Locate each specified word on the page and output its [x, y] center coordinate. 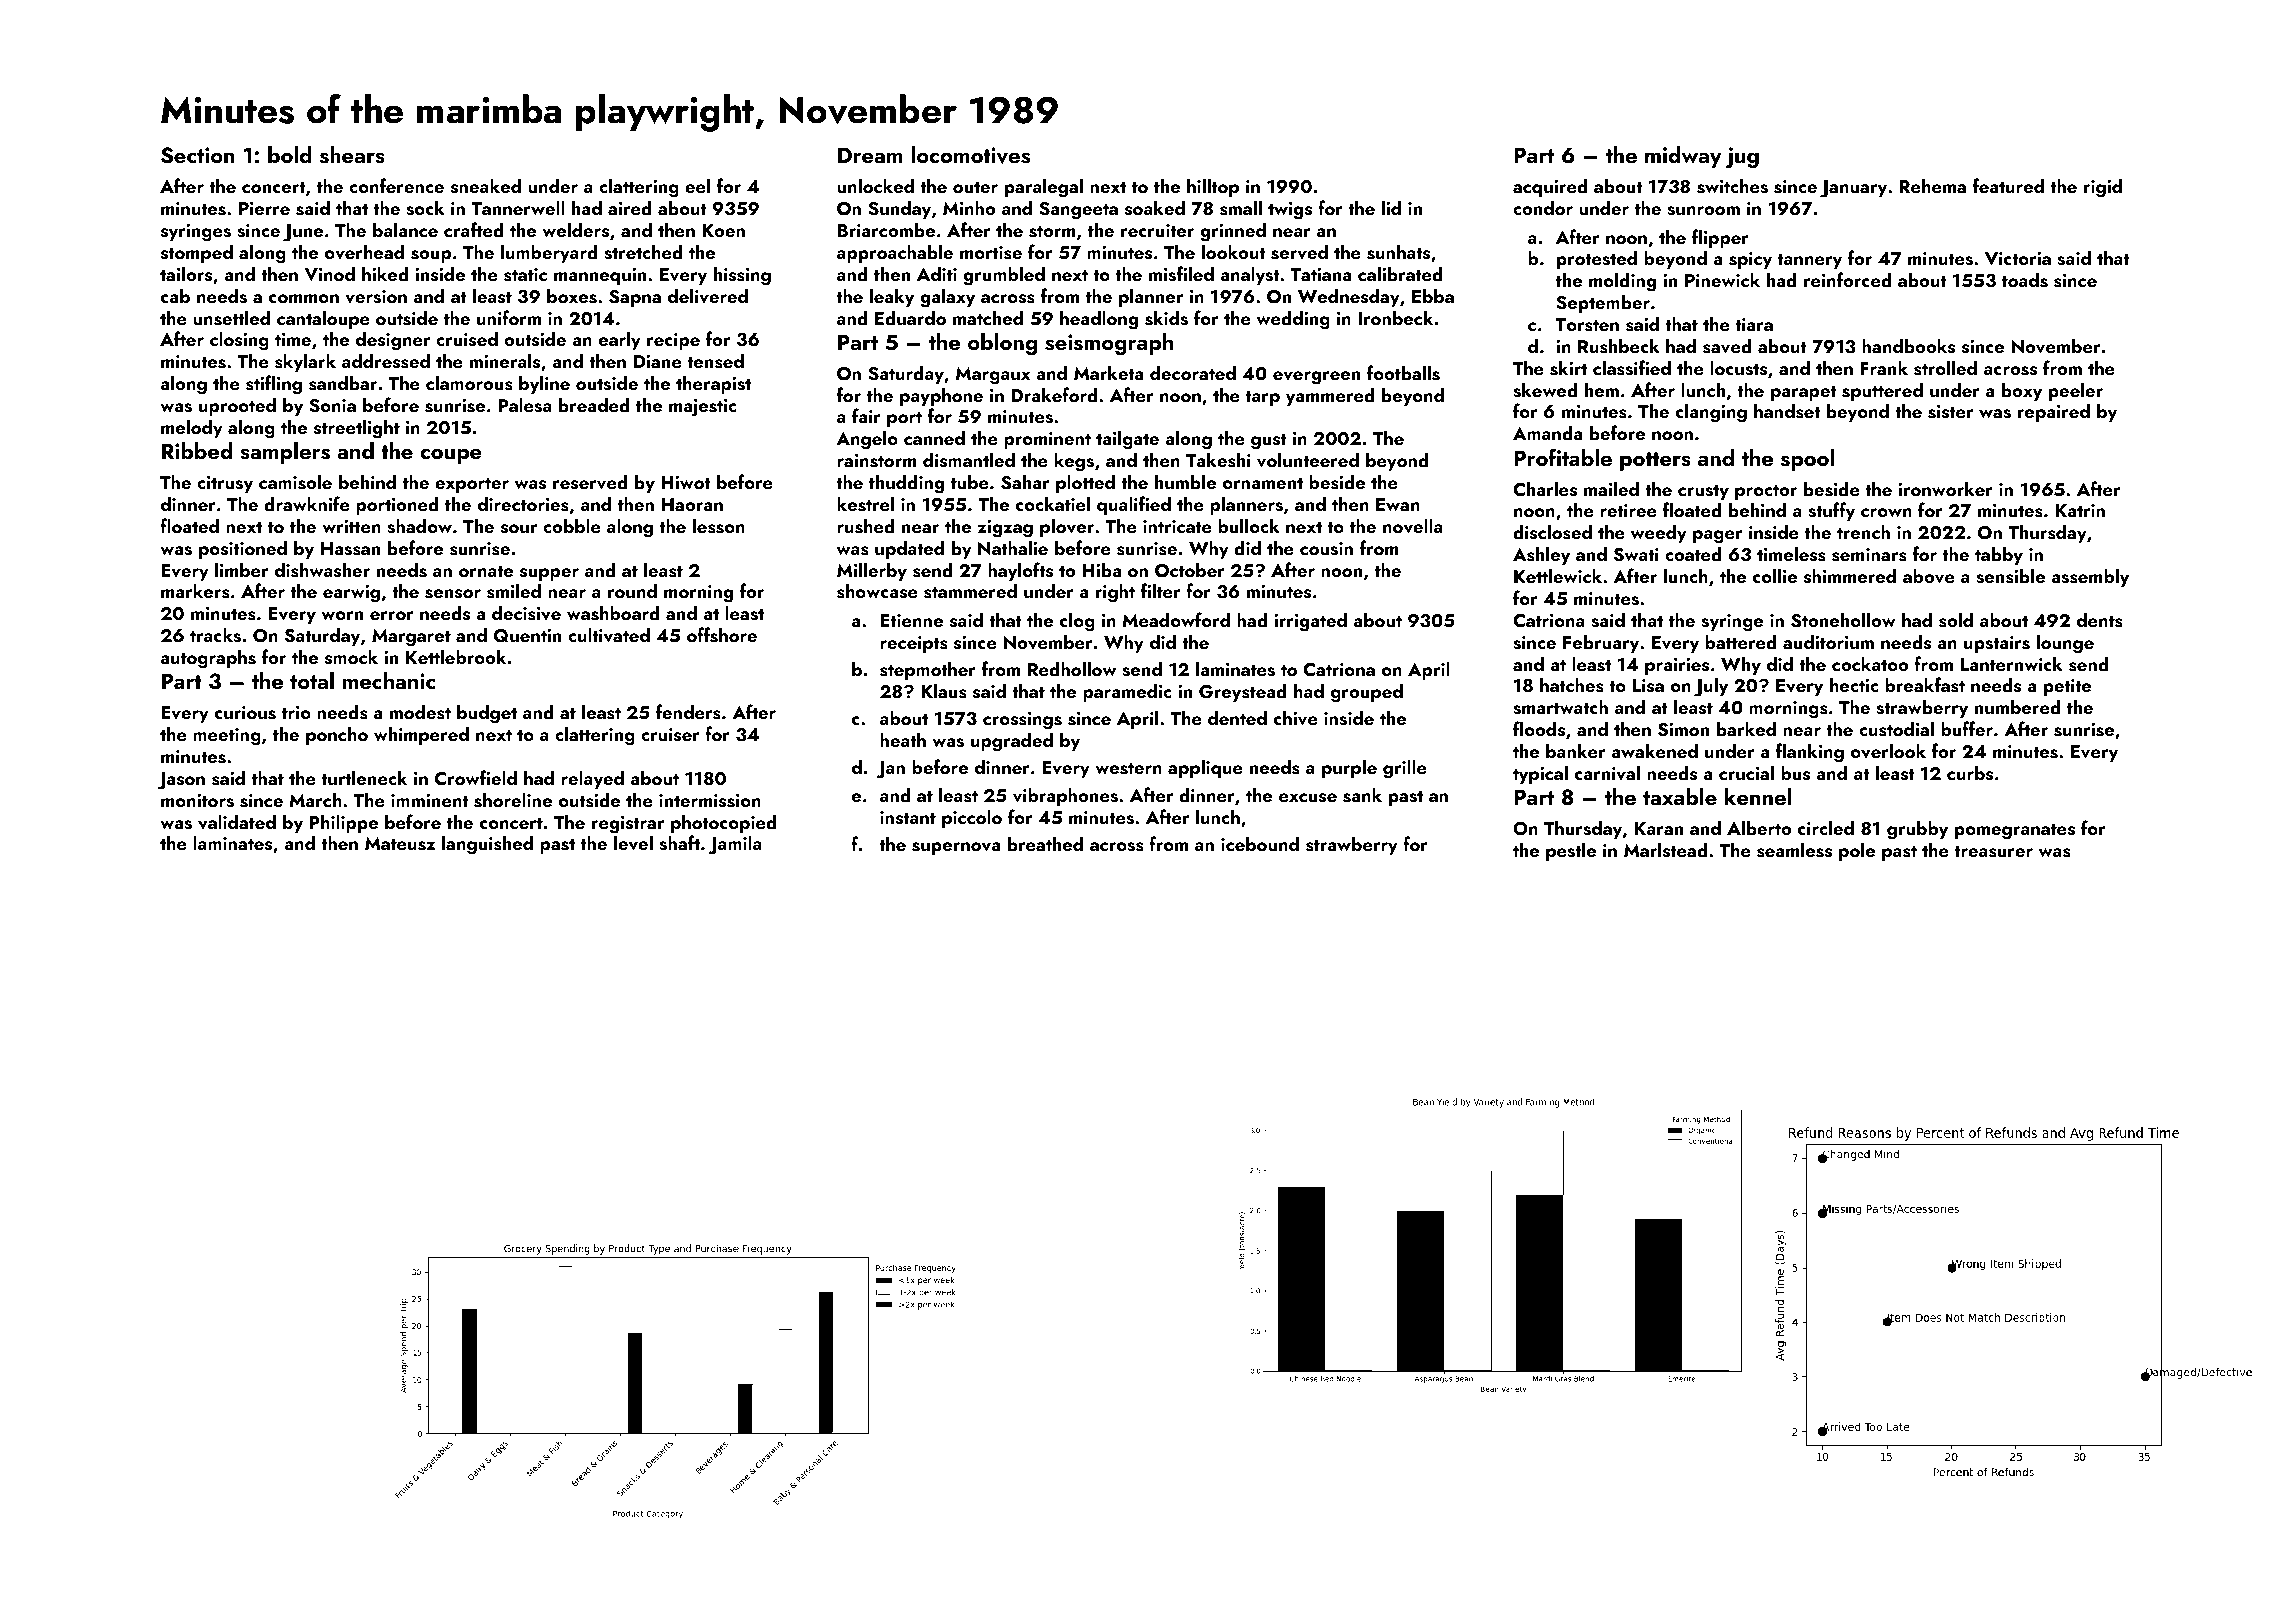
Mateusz [400, 844]
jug [1742, 157]
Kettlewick [1558, 575]
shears [352, 155]
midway [1683, 157]
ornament [1263, 483]
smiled [514, 591]
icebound [1260, 843]
